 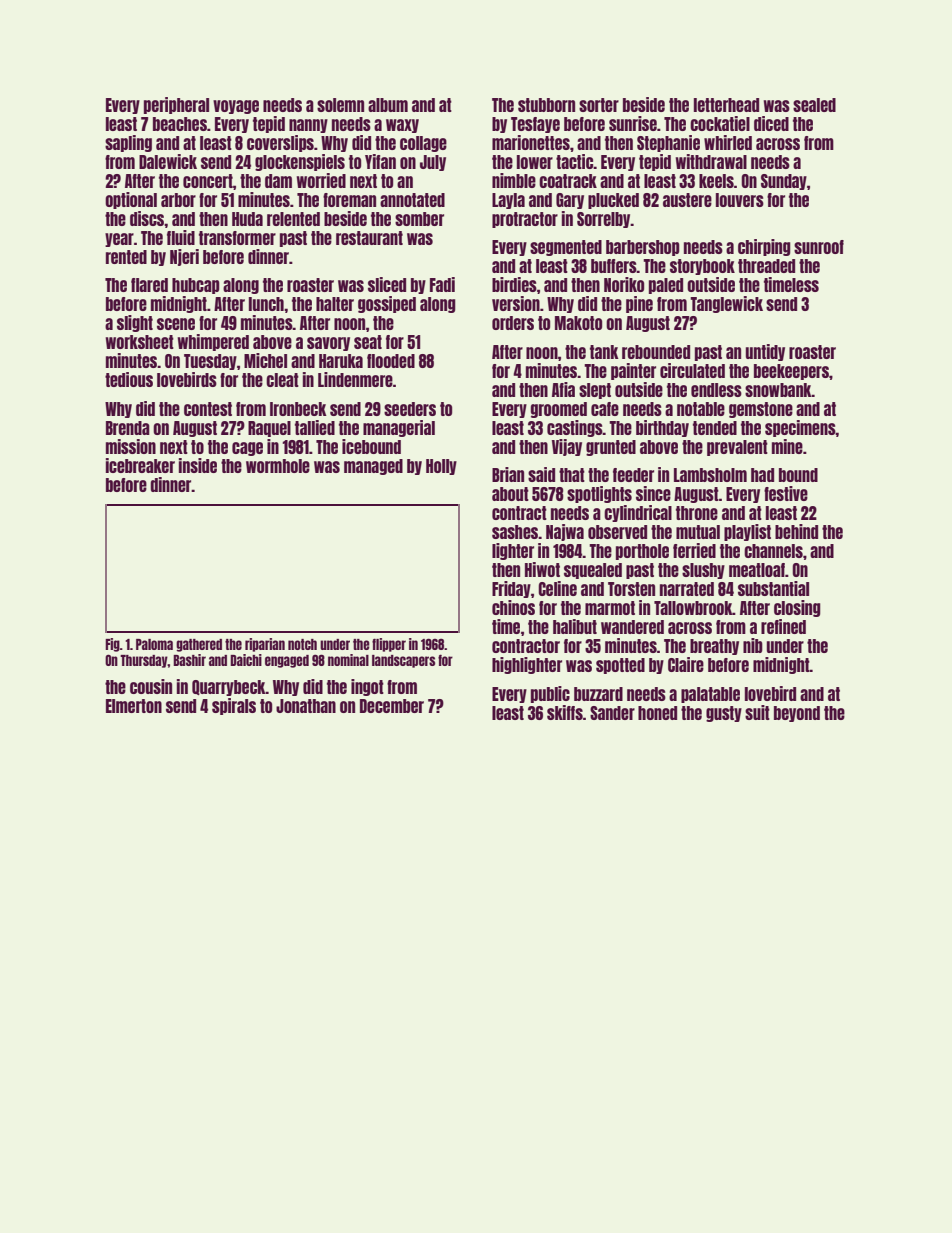 I want to click on sealed, so click(x=814, y=105).
